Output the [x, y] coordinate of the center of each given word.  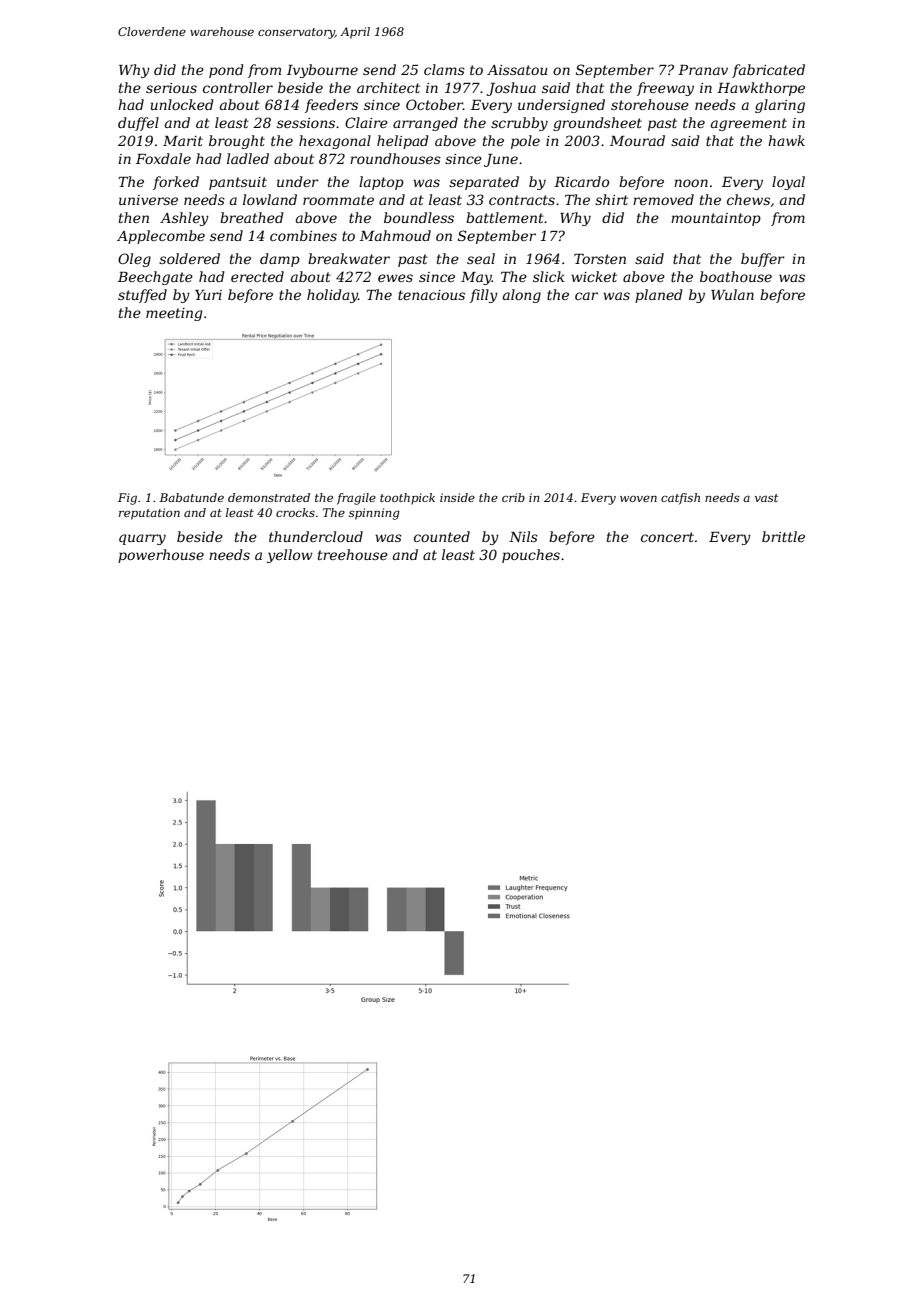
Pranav [703, 70]
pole [525, 142]
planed [659, 296]
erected [257, 276]
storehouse [650, 104]
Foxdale [163, 158]
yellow [290, 556]
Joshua [511, 89]
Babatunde [191, 497]
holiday [332, 296]
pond [226, 71]
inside [457, 497]
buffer [763, 260]
